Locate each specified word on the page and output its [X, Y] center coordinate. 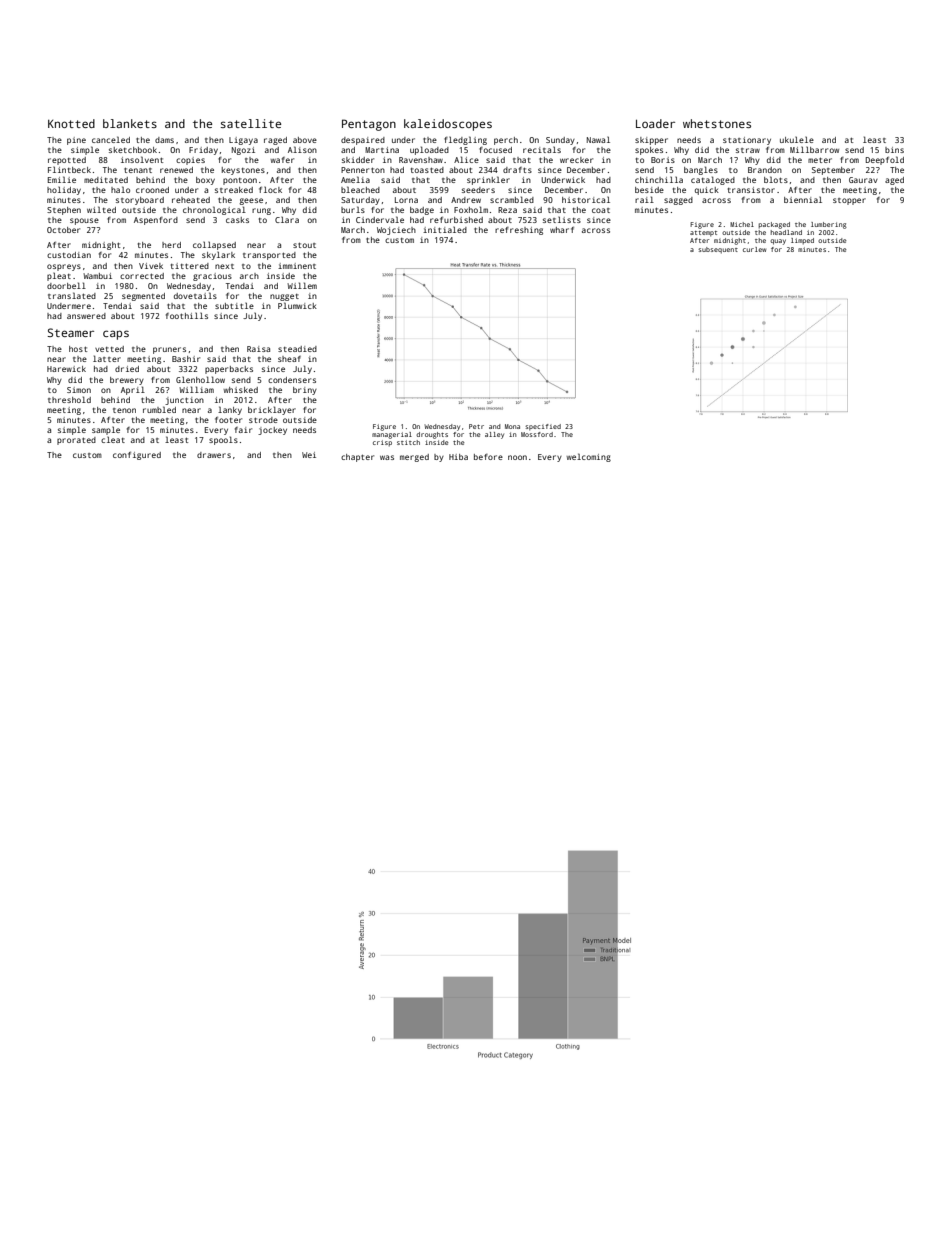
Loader [655, 123]
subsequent [718, 250]
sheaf [289, 359]
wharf [562, 230]
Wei [309, 455]
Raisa [258, 349]
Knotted [71, 123]
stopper [849, 201]
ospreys [64, 267]
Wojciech [396, 231]
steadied [297, 349]
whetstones [717, 123]
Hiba [458, 457]
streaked [234, 190]
